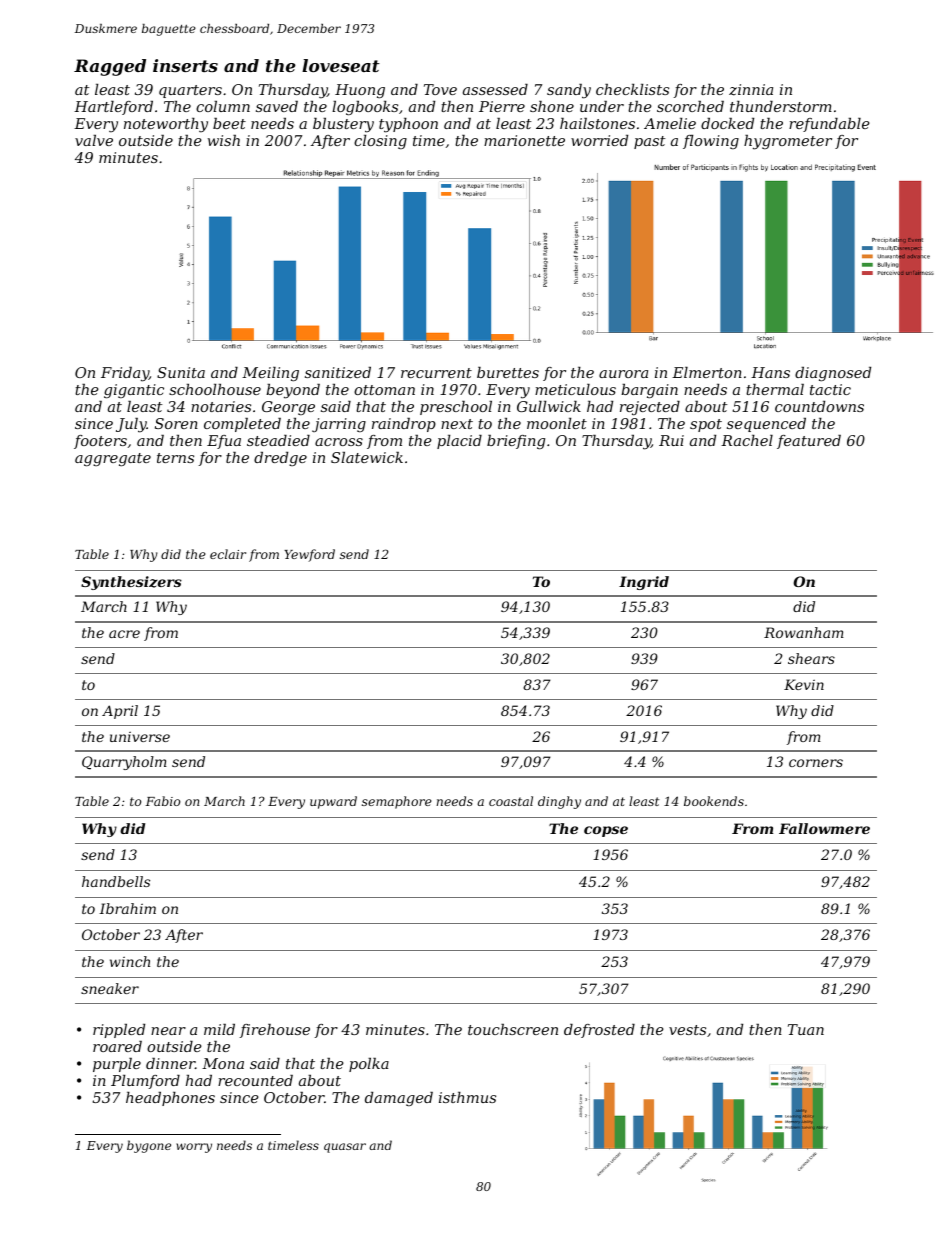 The height and width of the document is (1233, 952). I want to click on dinghy, so click(559, 802).
